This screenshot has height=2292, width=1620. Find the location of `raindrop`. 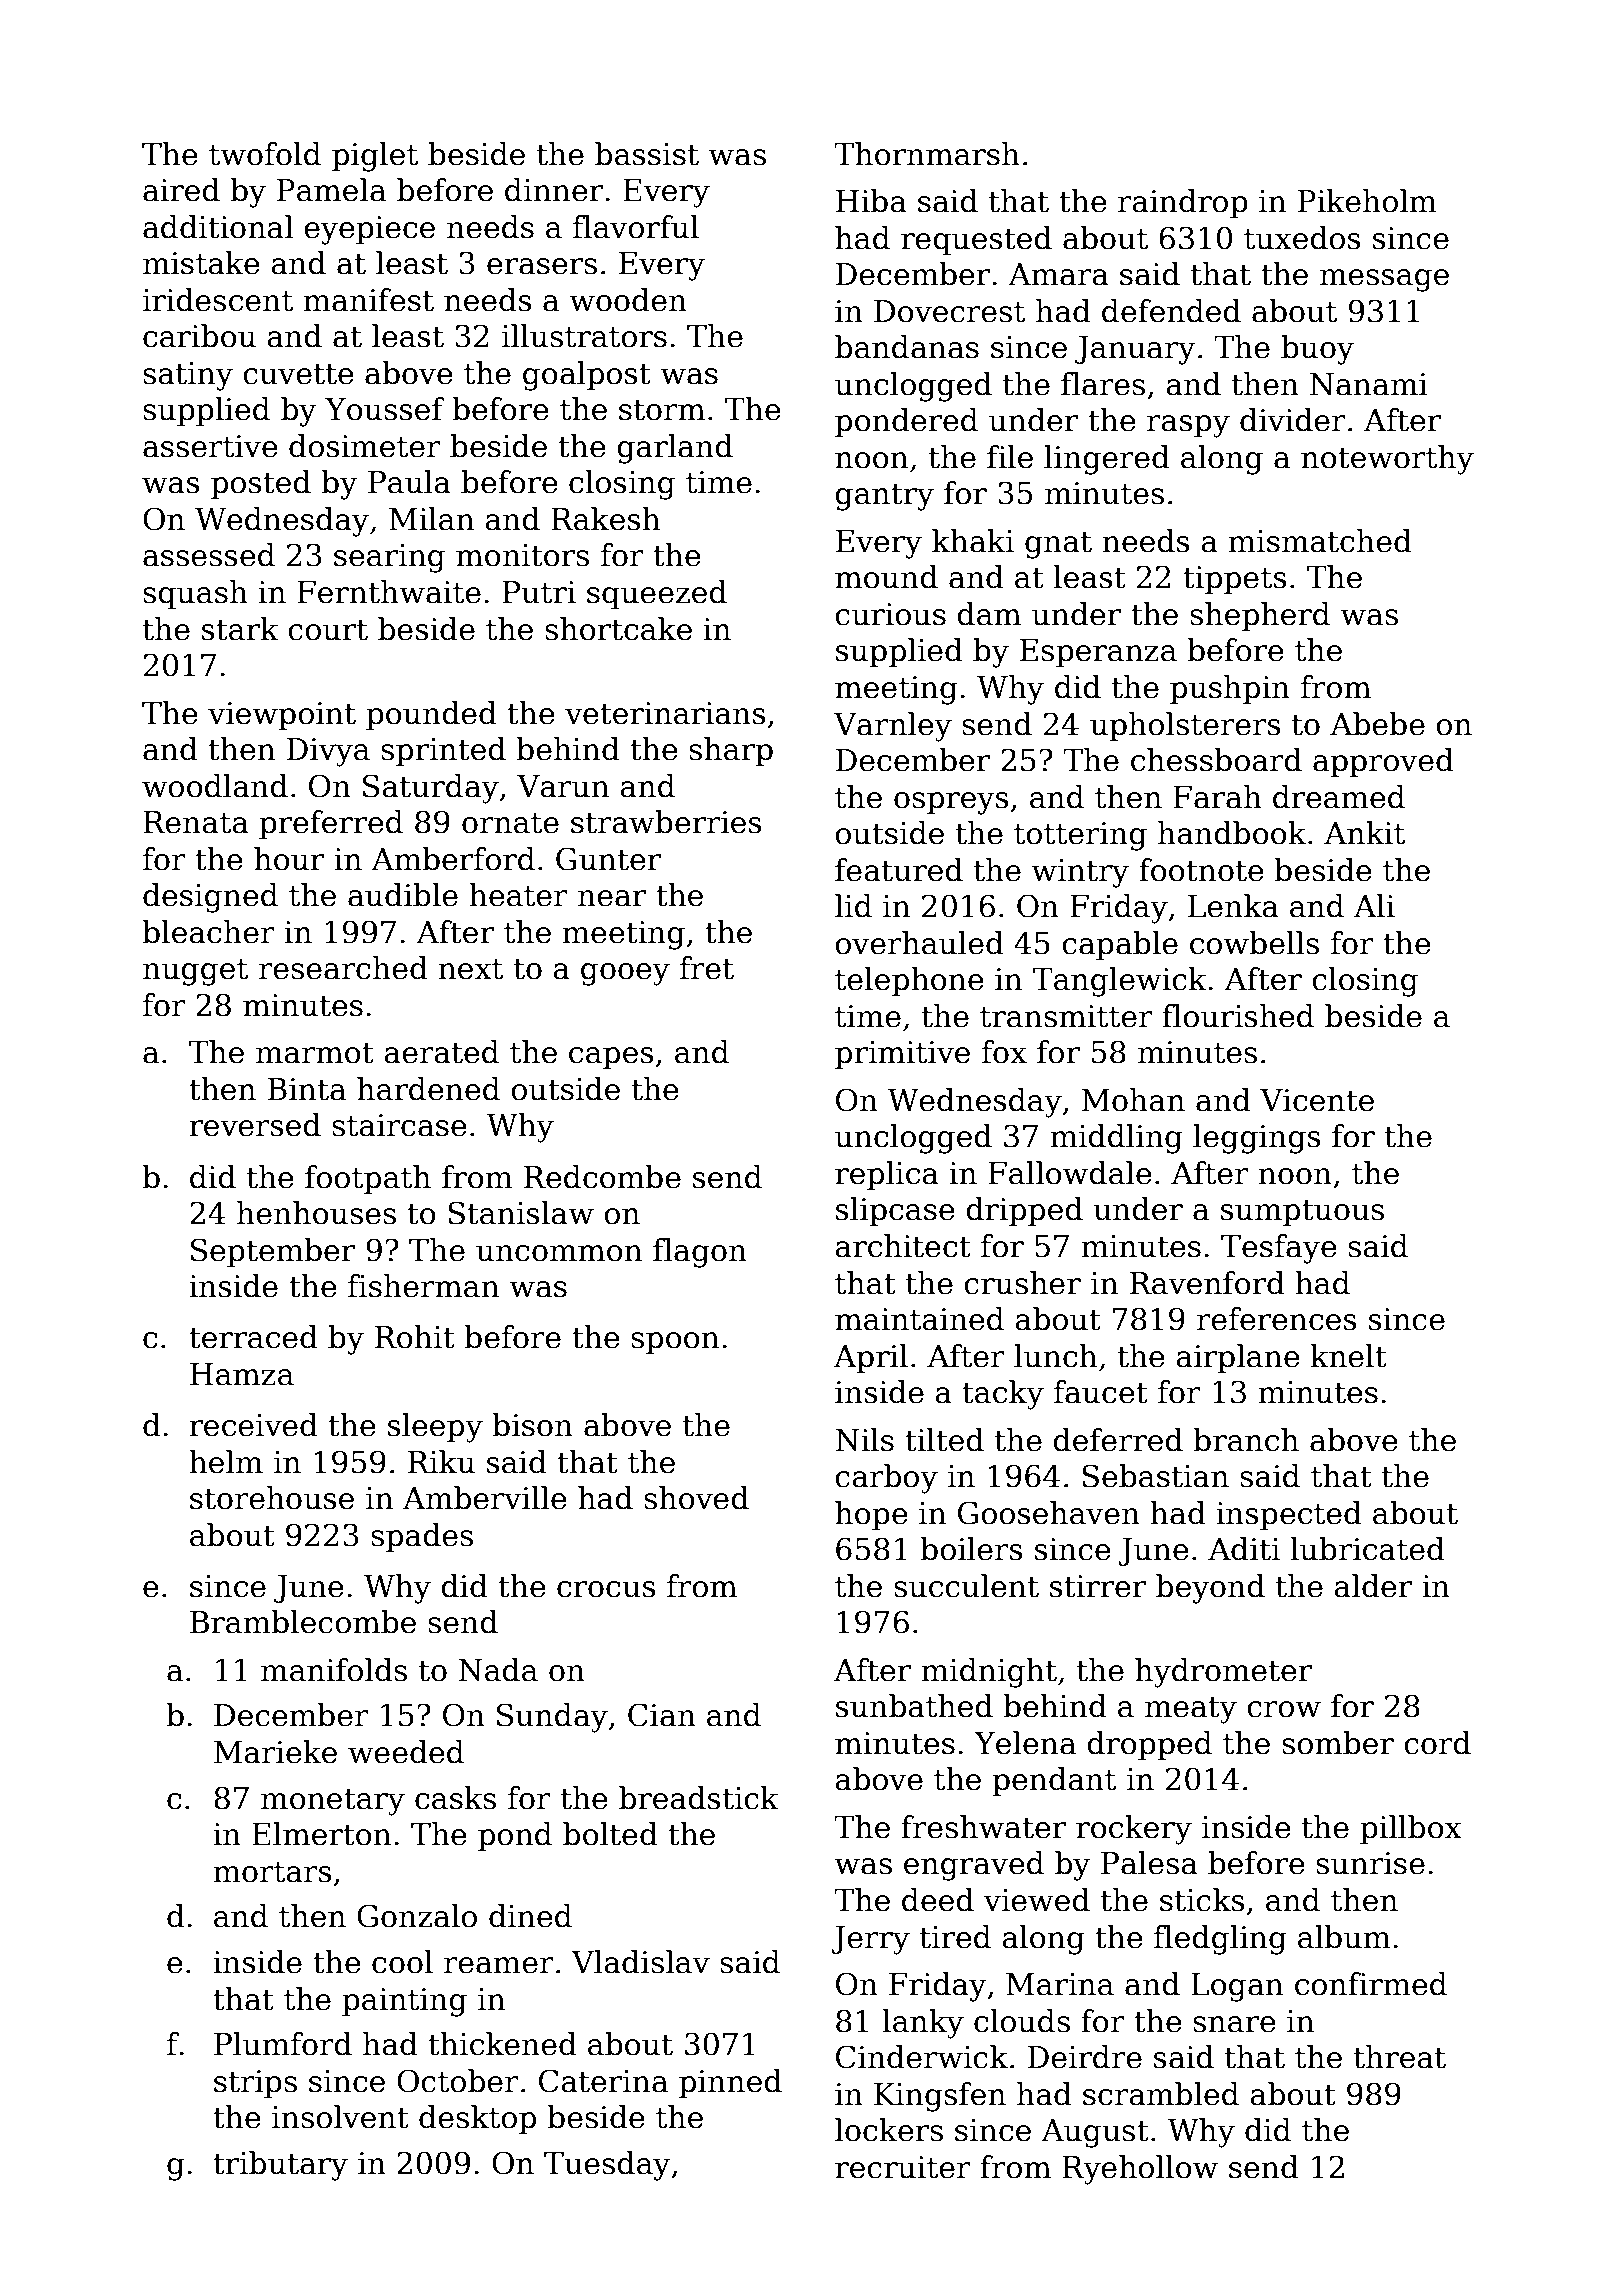

raindrop is located at coordinates (1183, 203).
